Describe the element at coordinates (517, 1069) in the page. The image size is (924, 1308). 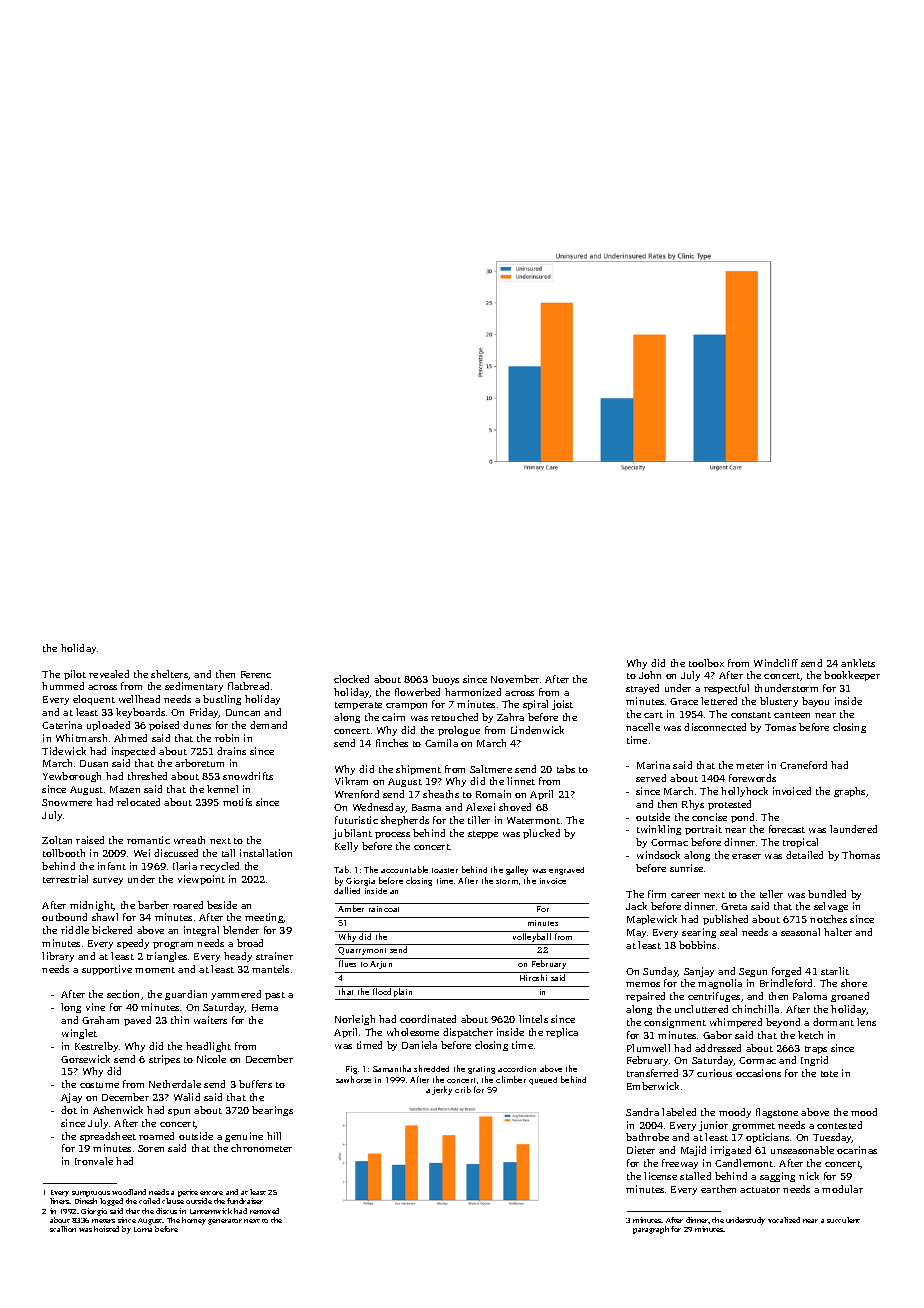
I see `accordion` at that location.
